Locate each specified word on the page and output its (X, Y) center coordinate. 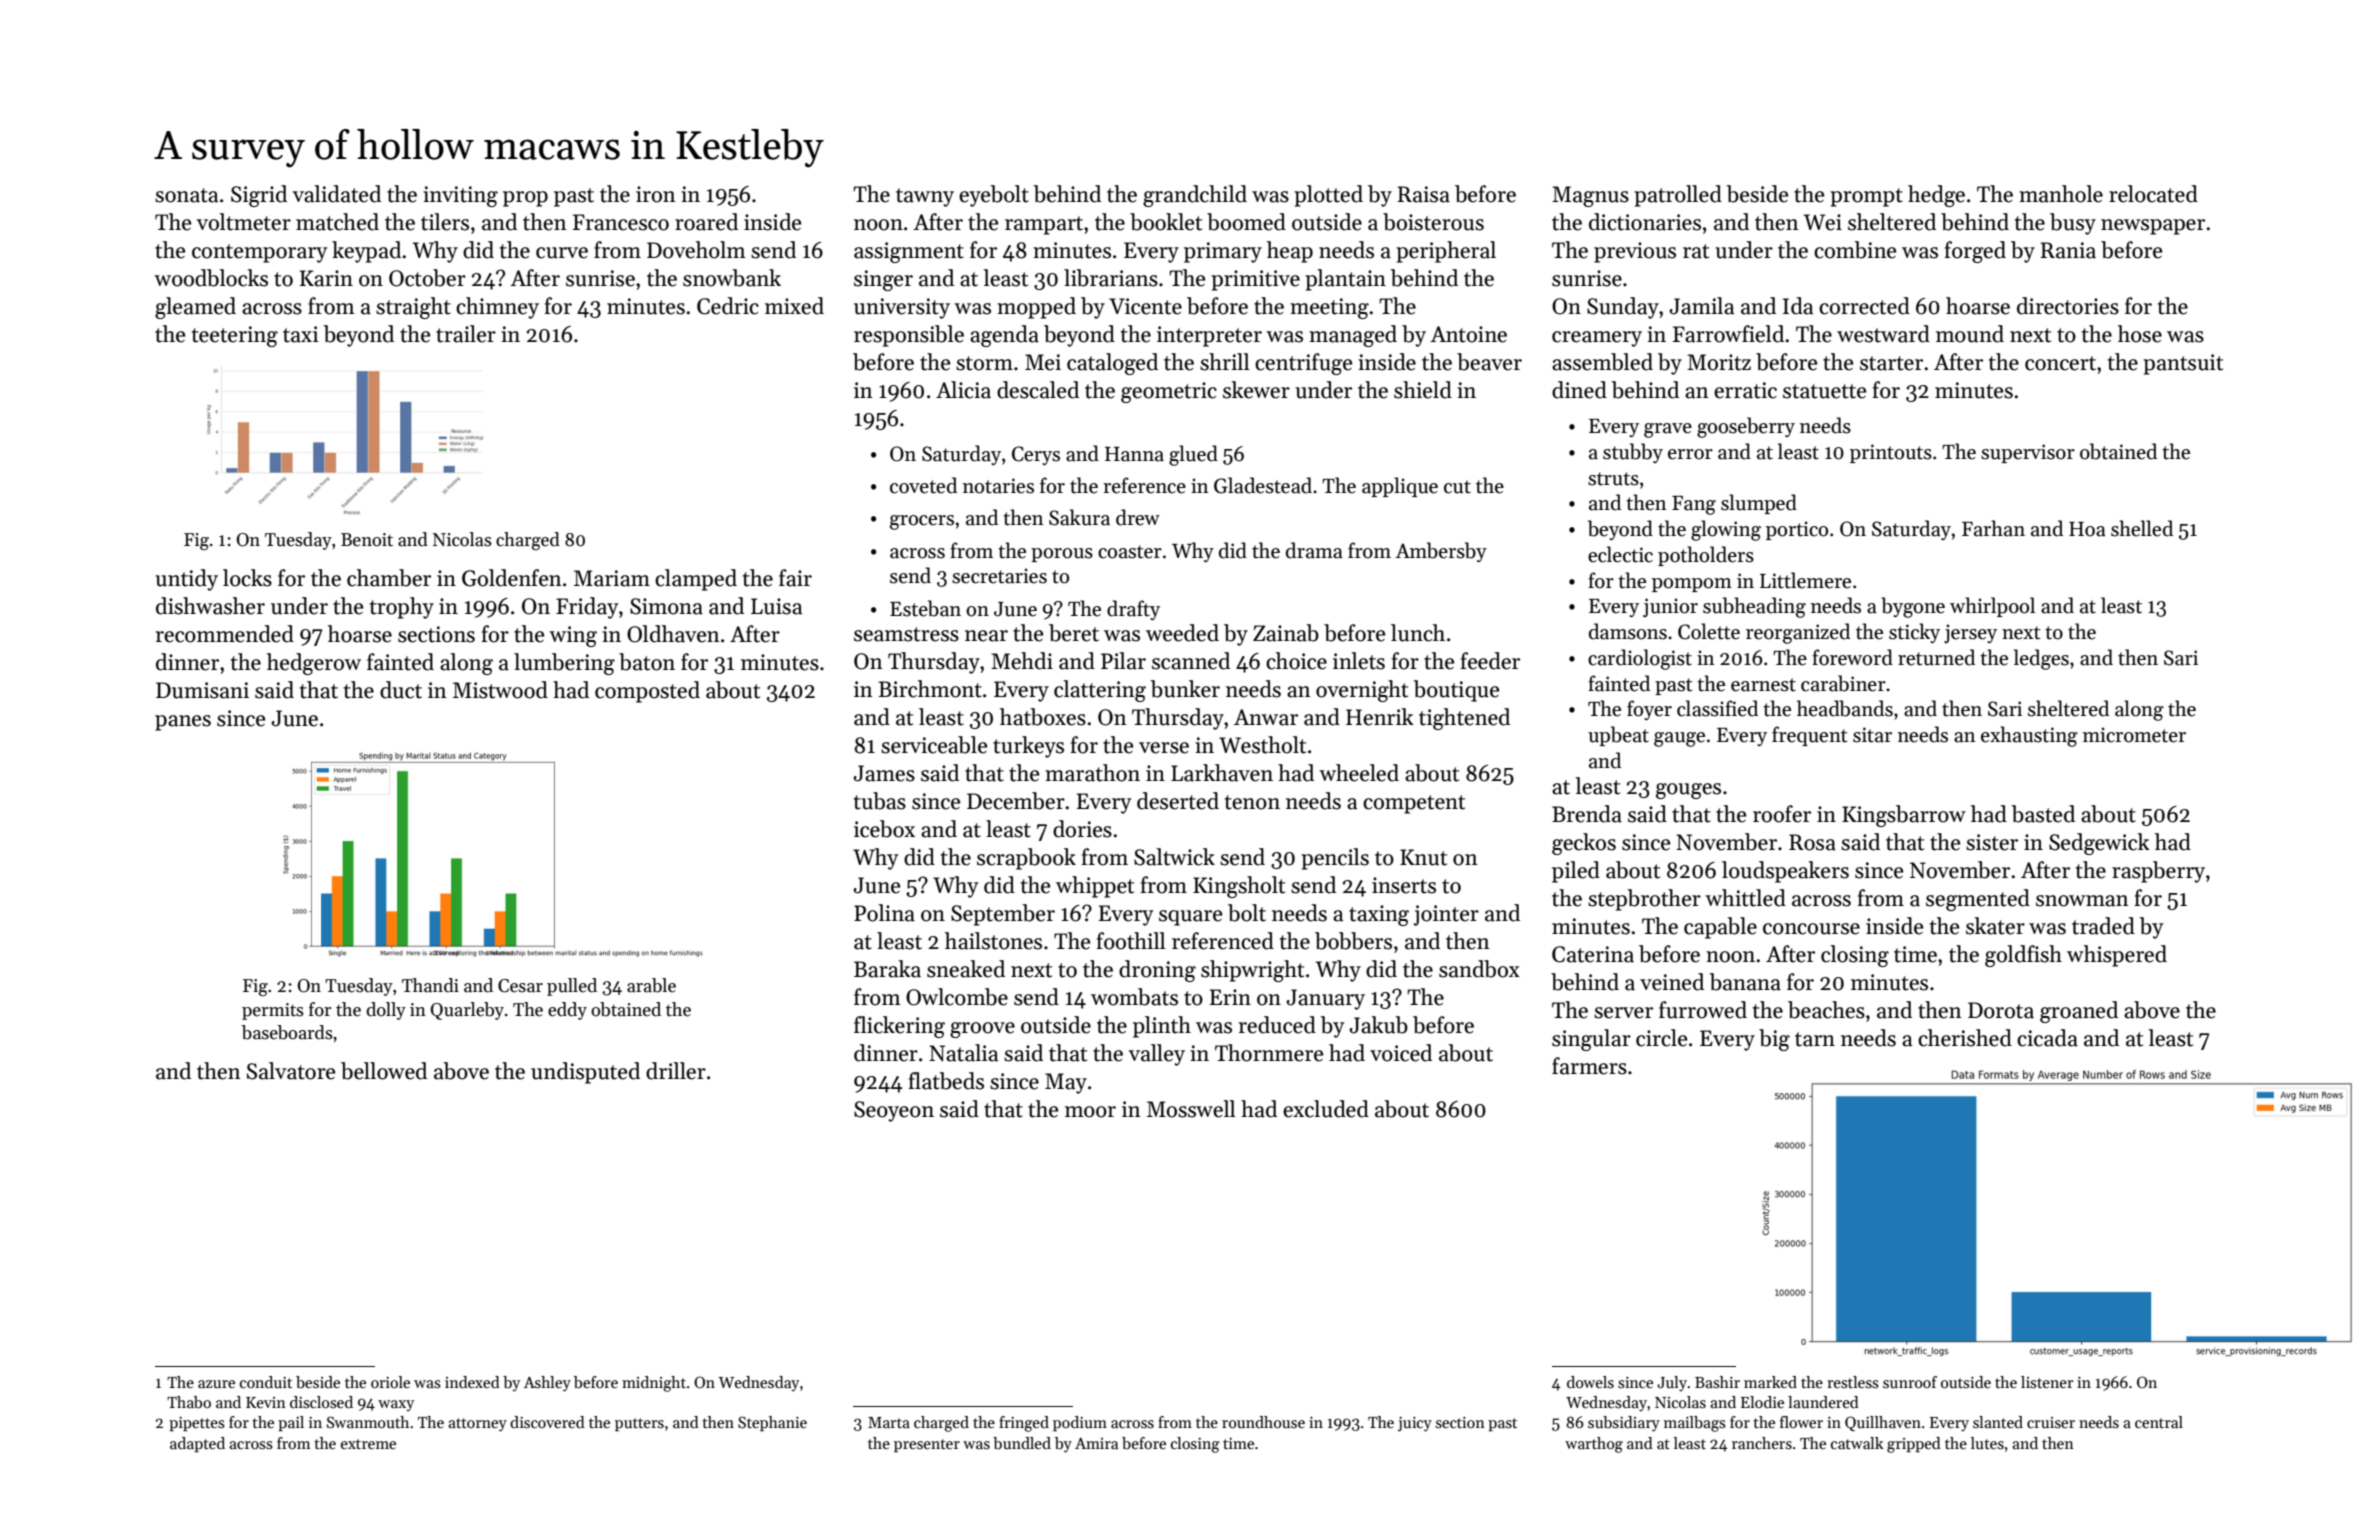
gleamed (195, 308)
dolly (386, 1011)
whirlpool (1992, 607)
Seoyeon (894, 1111)
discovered (547, 1422)
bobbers (1353, 941)
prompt (1866, 197)
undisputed (585, 1073)
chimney (497, 308)
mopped (1036, 308)
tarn (1815, 1039)
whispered (2117, 956)
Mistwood (500, 690)
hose (2140, 334)
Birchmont (930, 689)
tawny (925, 197)
